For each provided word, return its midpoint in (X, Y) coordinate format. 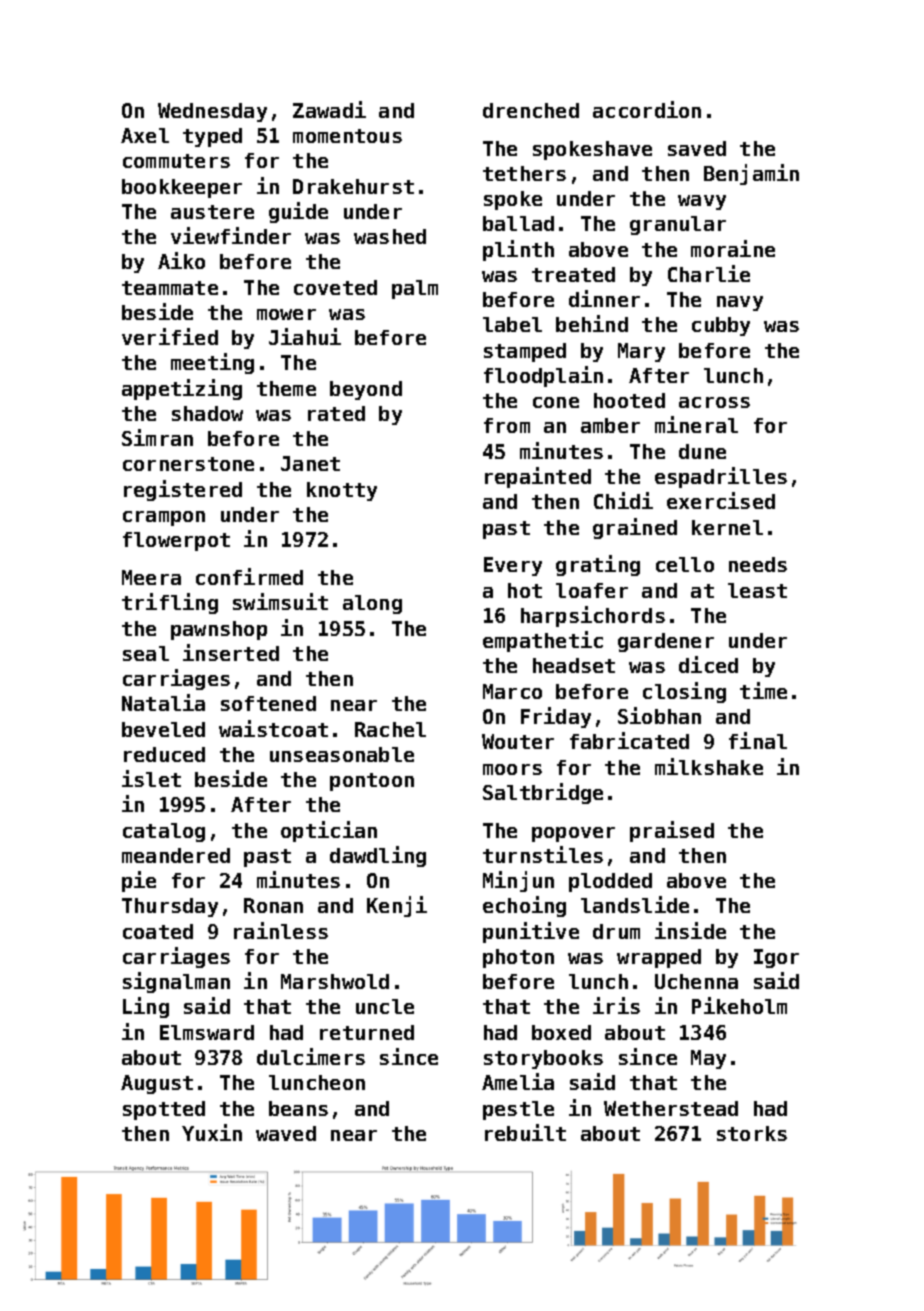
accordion (647, 109)
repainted (538, 477)
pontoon (372, 782)
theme (286, 388)
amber (610, 425)
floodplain (543, 376)
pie (139, 881)
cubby (721, 326)
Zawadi (329, 109)
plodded (610, 882)
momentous (347, 136)
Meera (151, 577)
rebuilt (525, 1132)
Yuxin (212, 1132)
